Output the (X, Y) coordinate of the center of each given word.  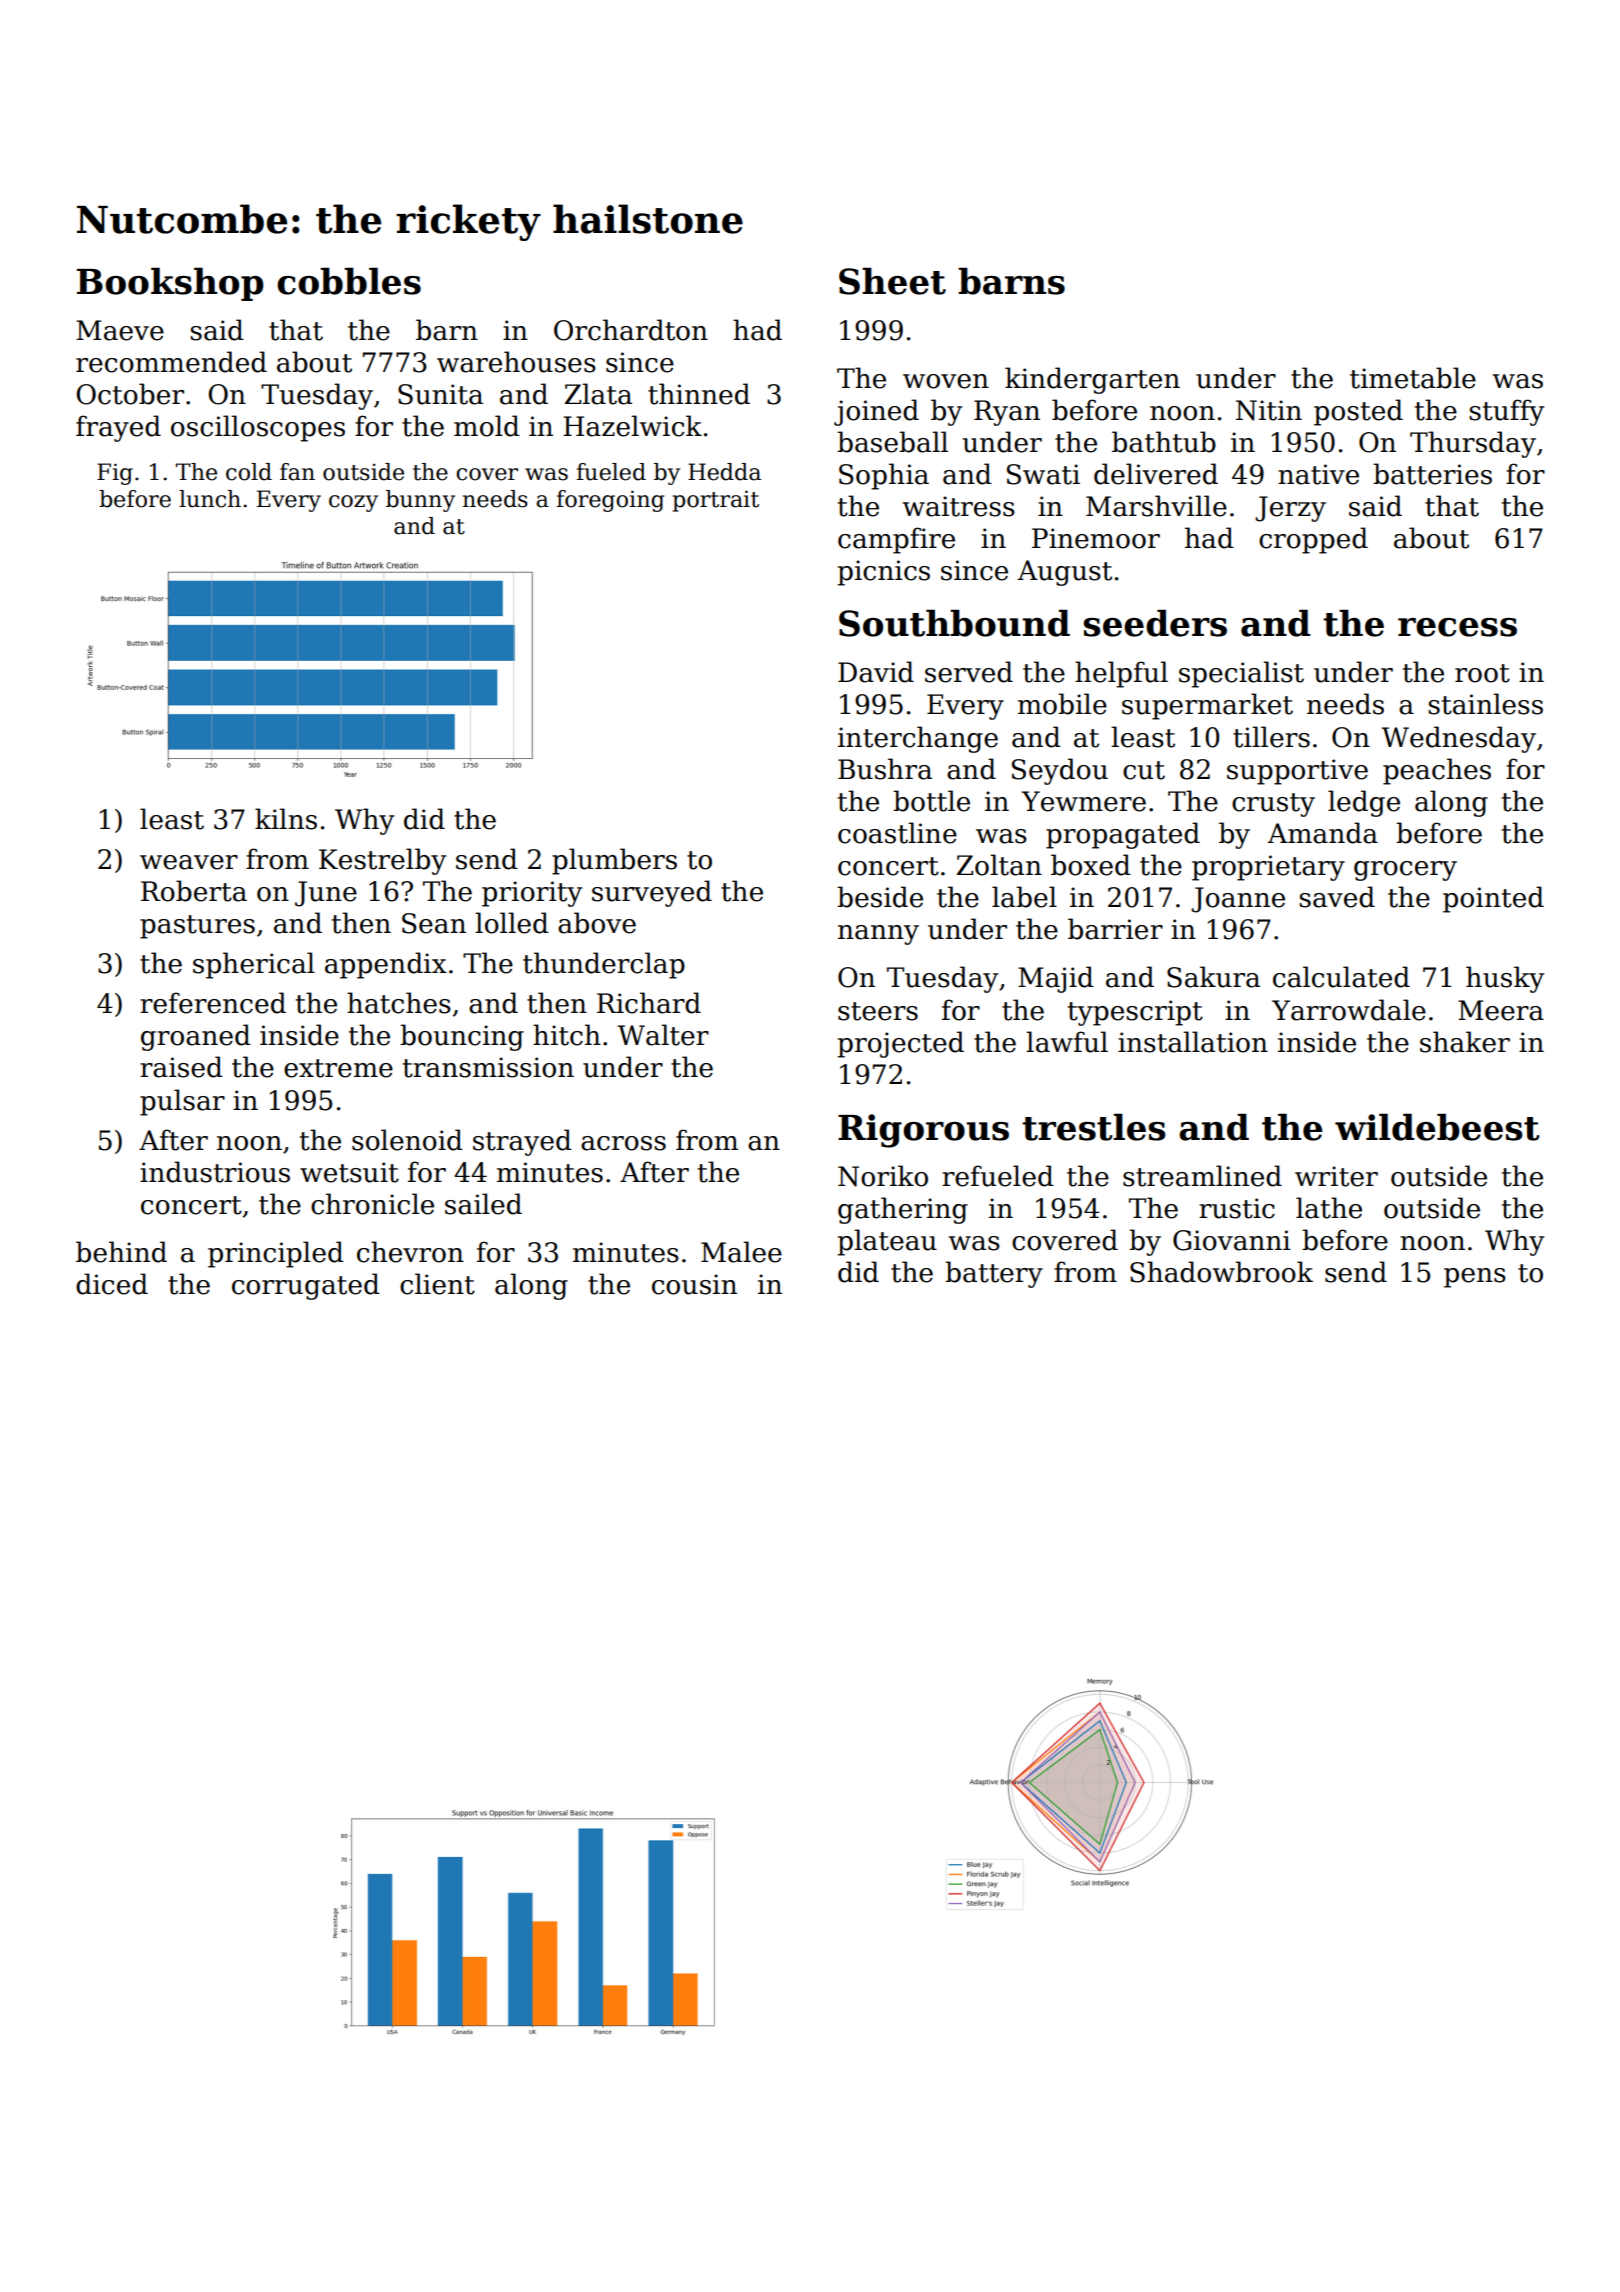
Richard (649, 1003)
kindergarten (1092, 380)
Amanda (1323, 833)
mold (487, 426)
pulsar (182, 1102)
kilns (286, 819)
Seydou (1060, 771)
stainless (1485, 704)
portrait (716, 501)
